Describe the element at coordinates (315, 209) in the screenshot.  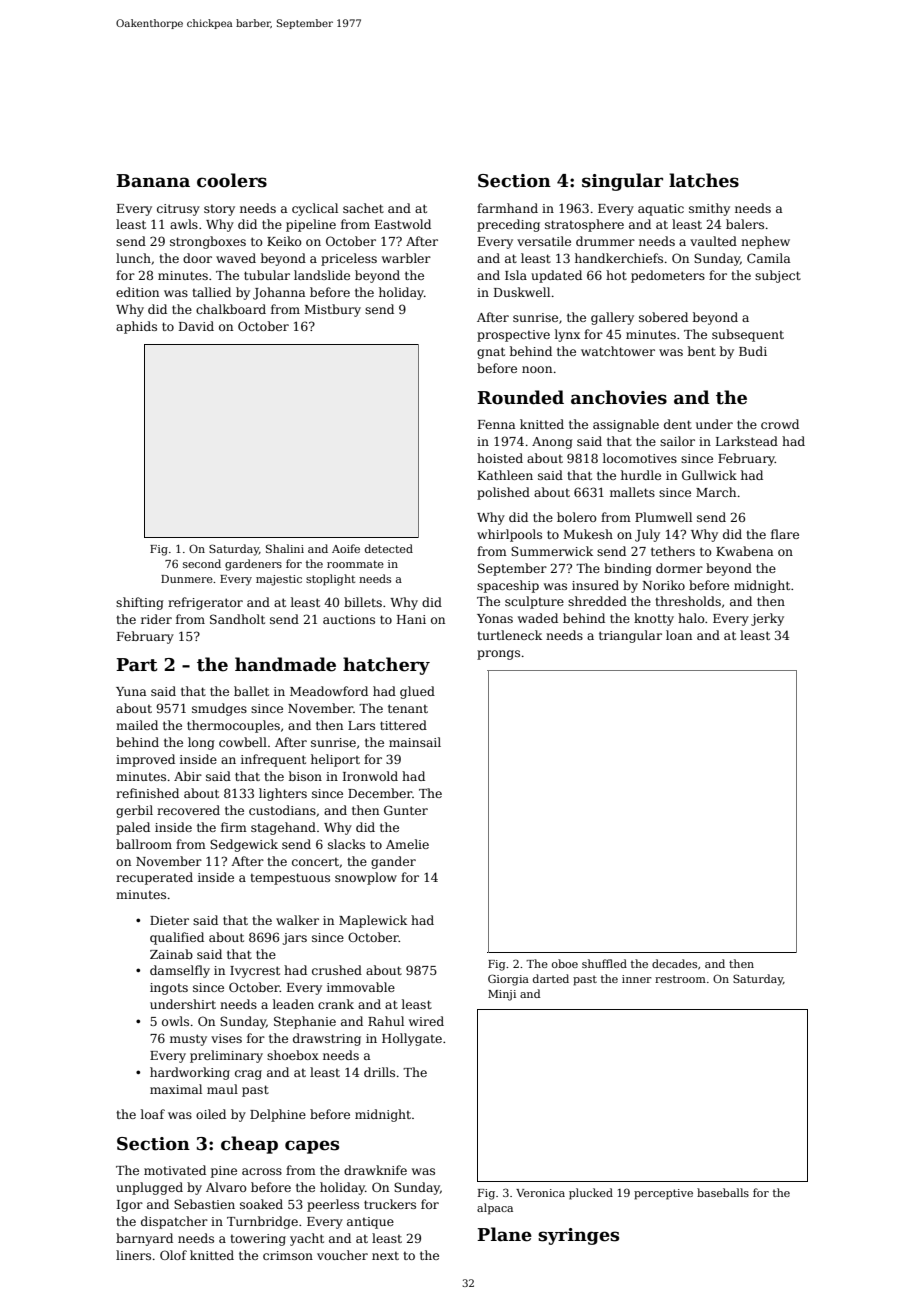
I see `cyclical` at that location.
